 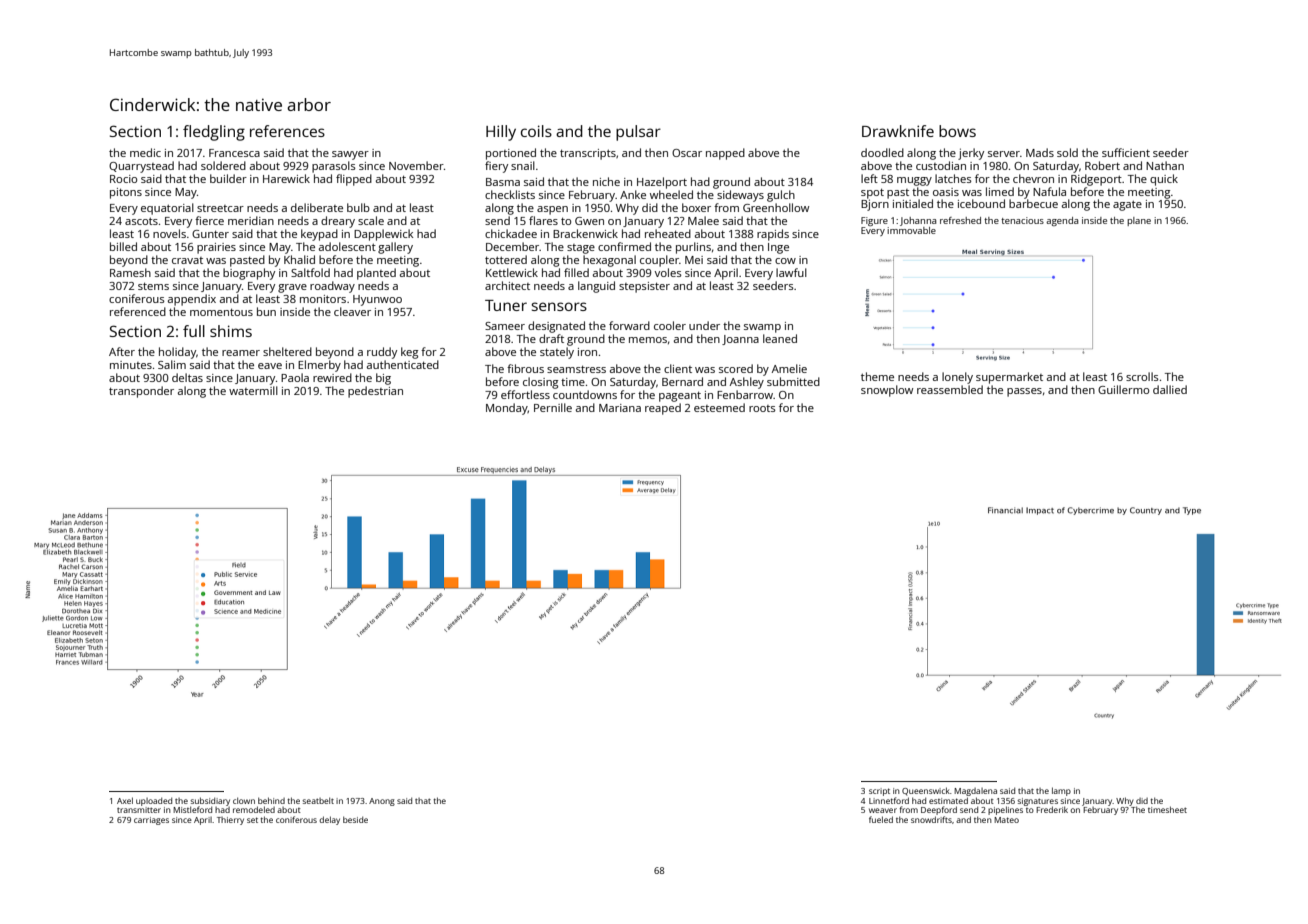 I want to click on watermill, so click(x=253, y=390).
